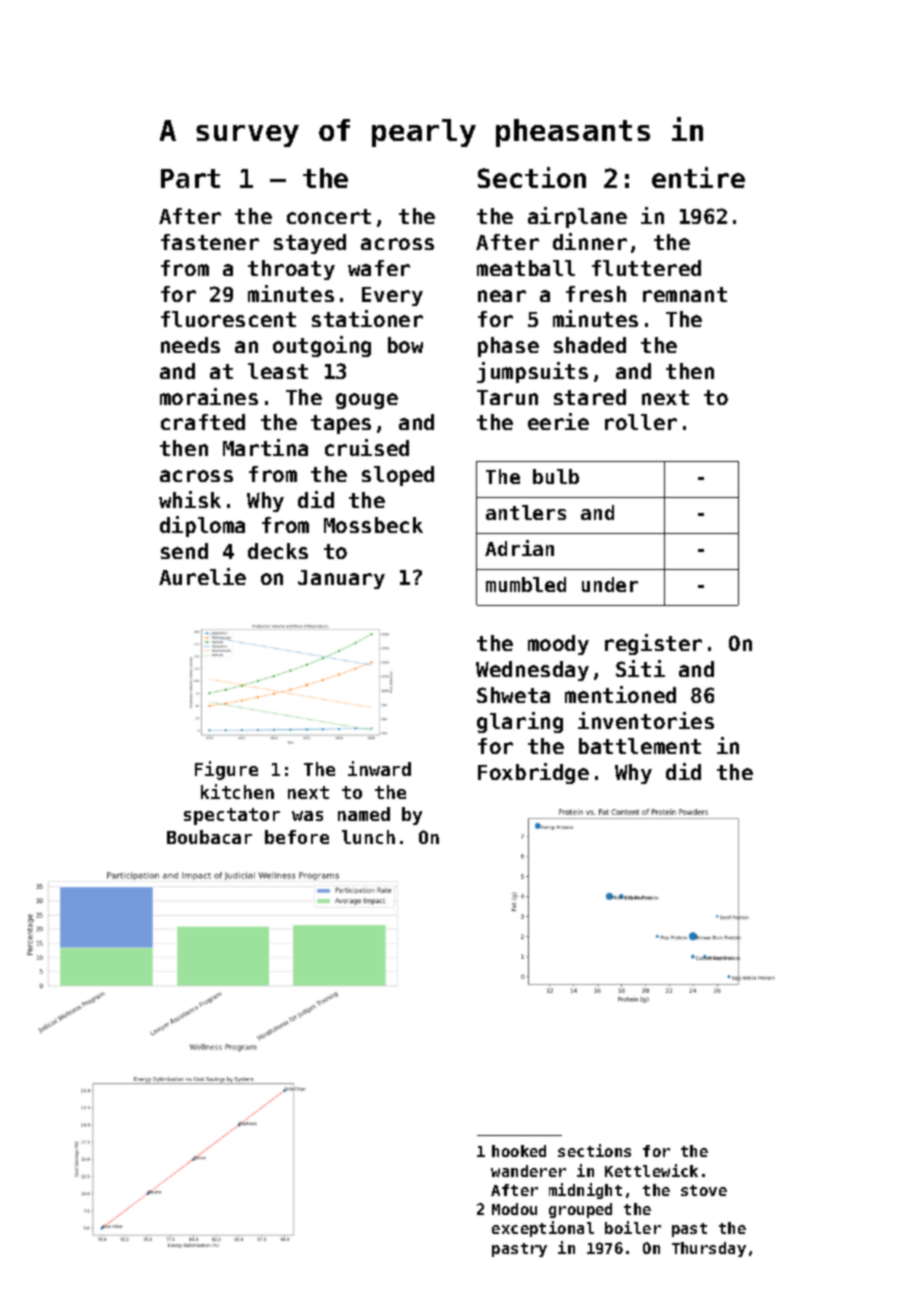  I want to click on near, so click(502, 296).
